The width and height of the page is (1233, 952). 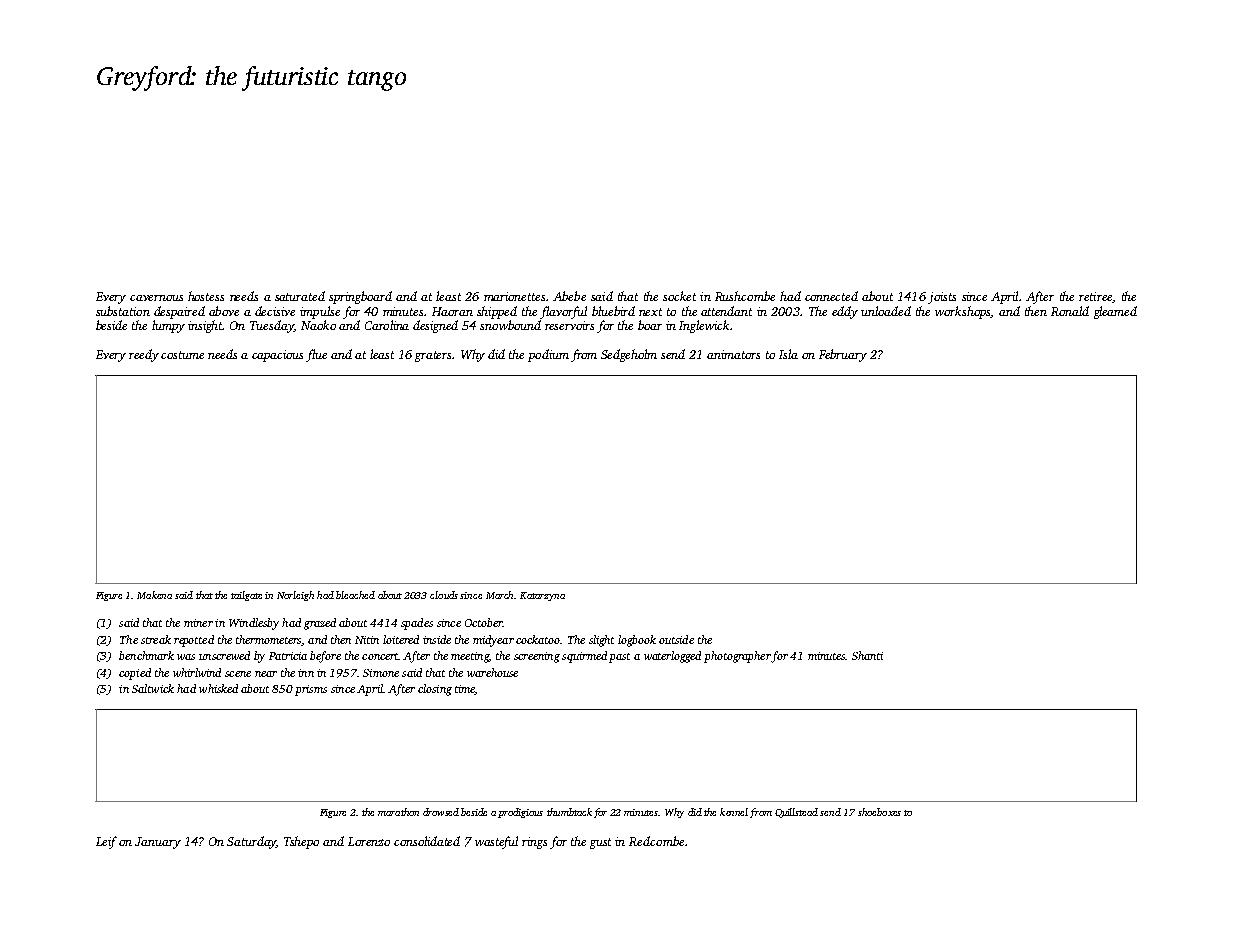 I want to click on whisked, so click(x=218, y=688).
